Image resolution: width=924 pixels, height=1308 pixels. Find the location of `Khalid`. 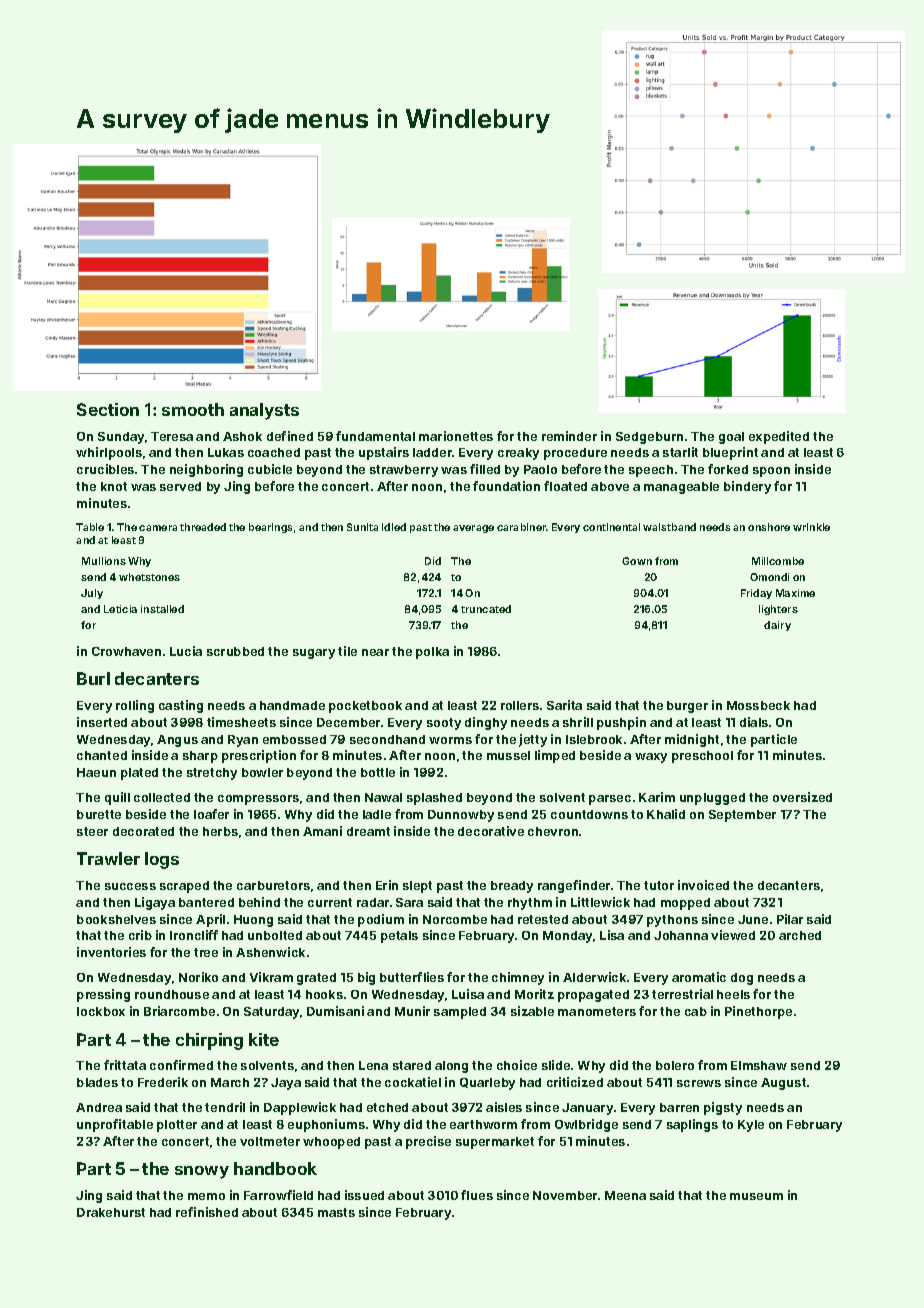

Khalid is located at coordinates (666, 814).
